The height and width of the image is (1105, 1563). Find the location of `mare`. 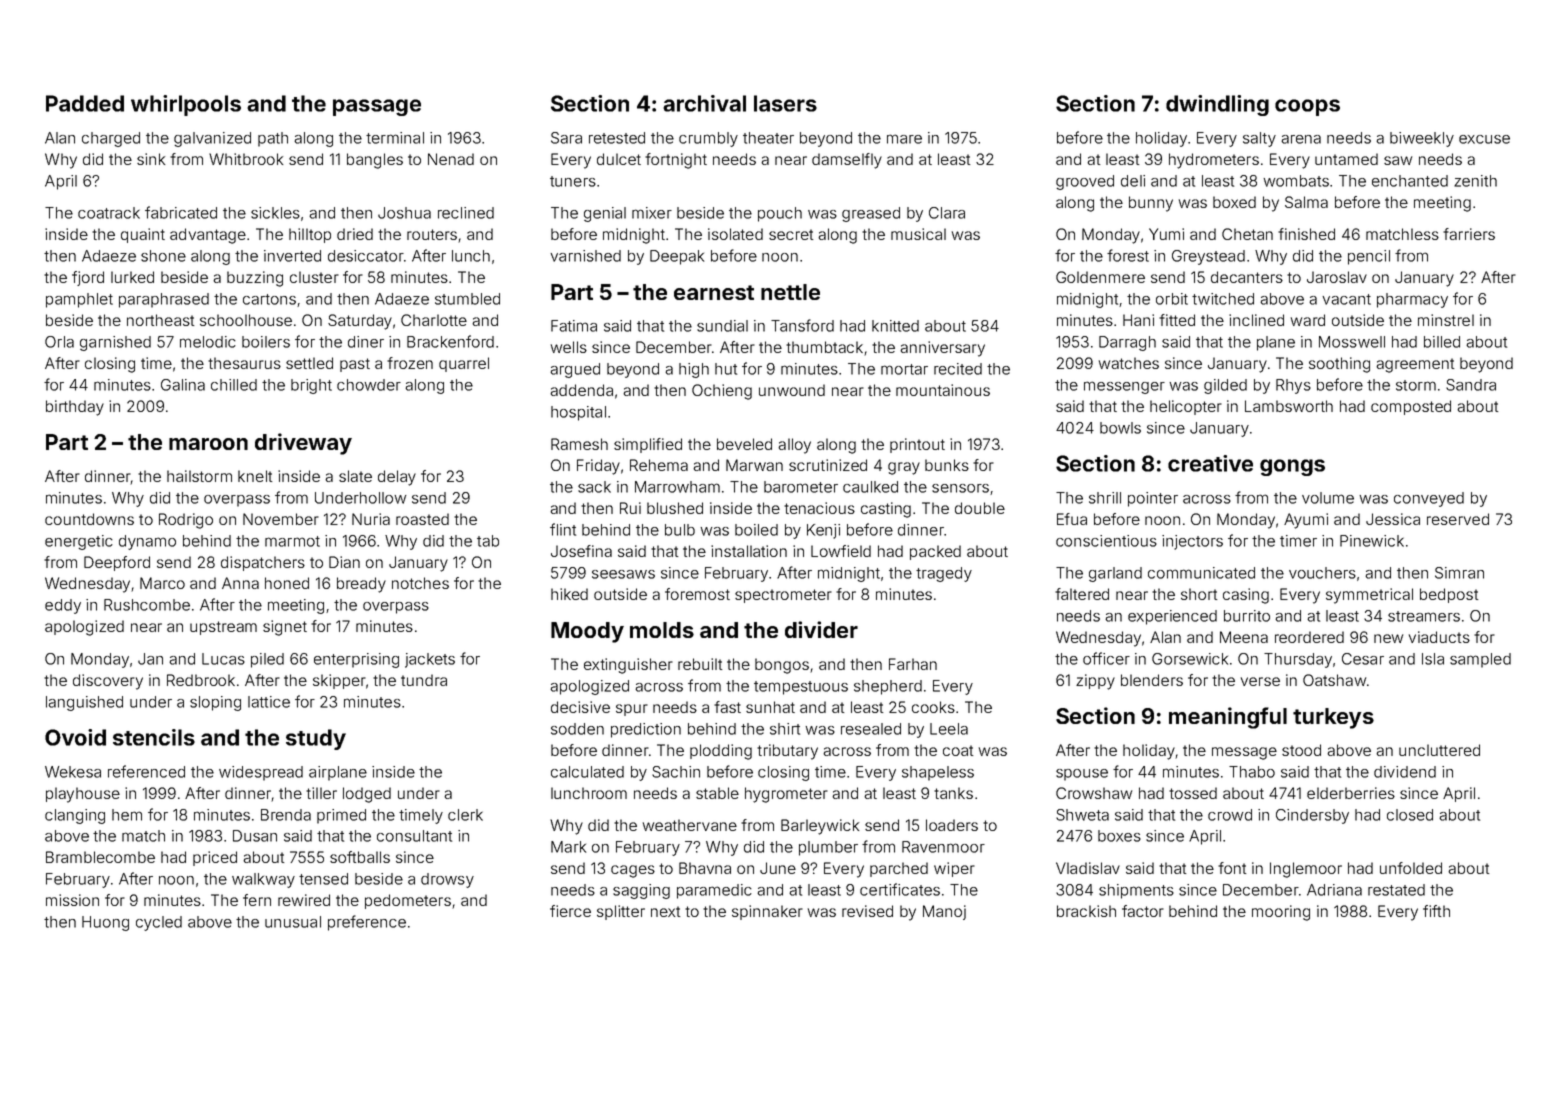

mare is located at coordinates (904, 139).
